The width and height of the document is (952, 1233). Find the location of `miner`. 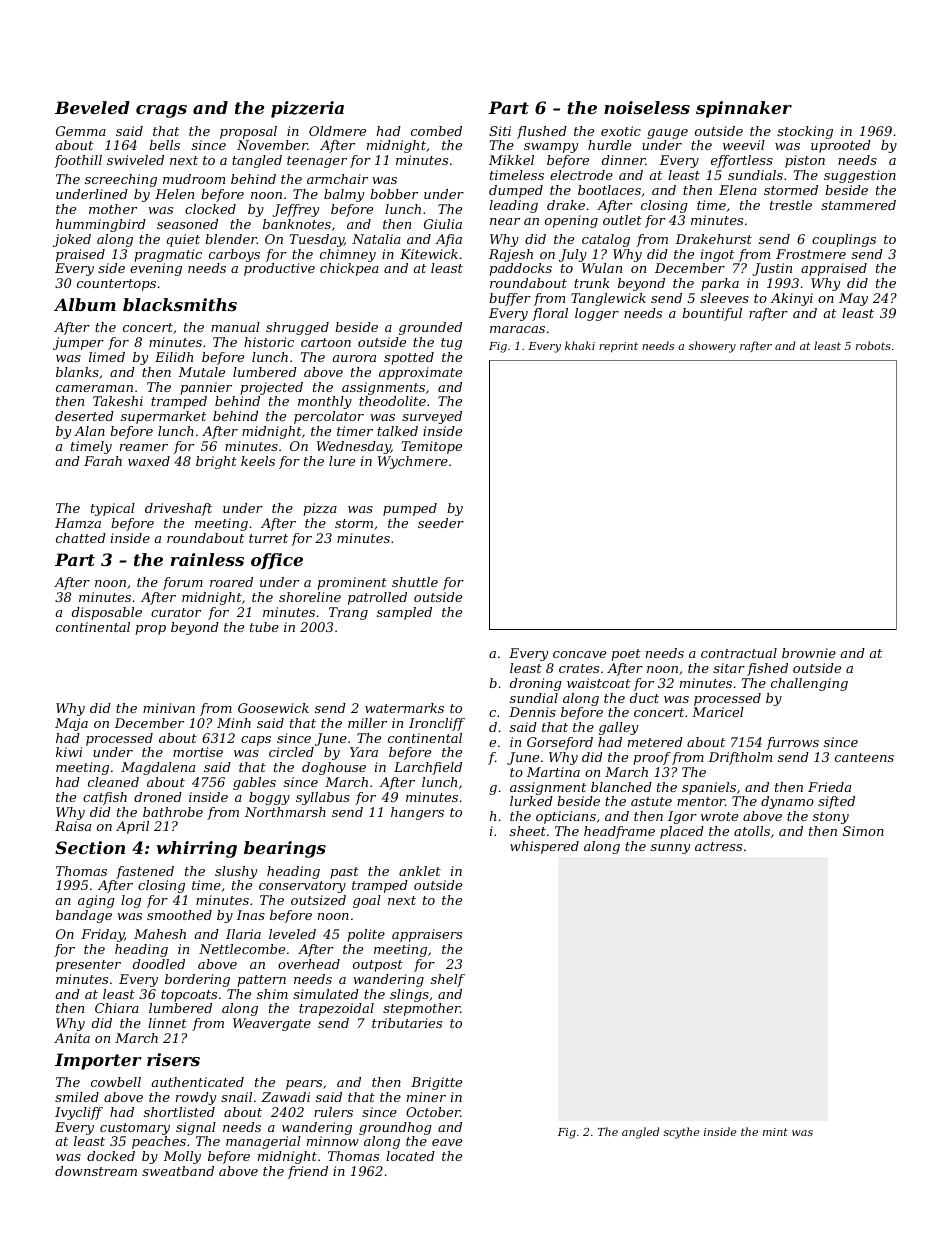

miner is located at coordinates (426, 1097).
